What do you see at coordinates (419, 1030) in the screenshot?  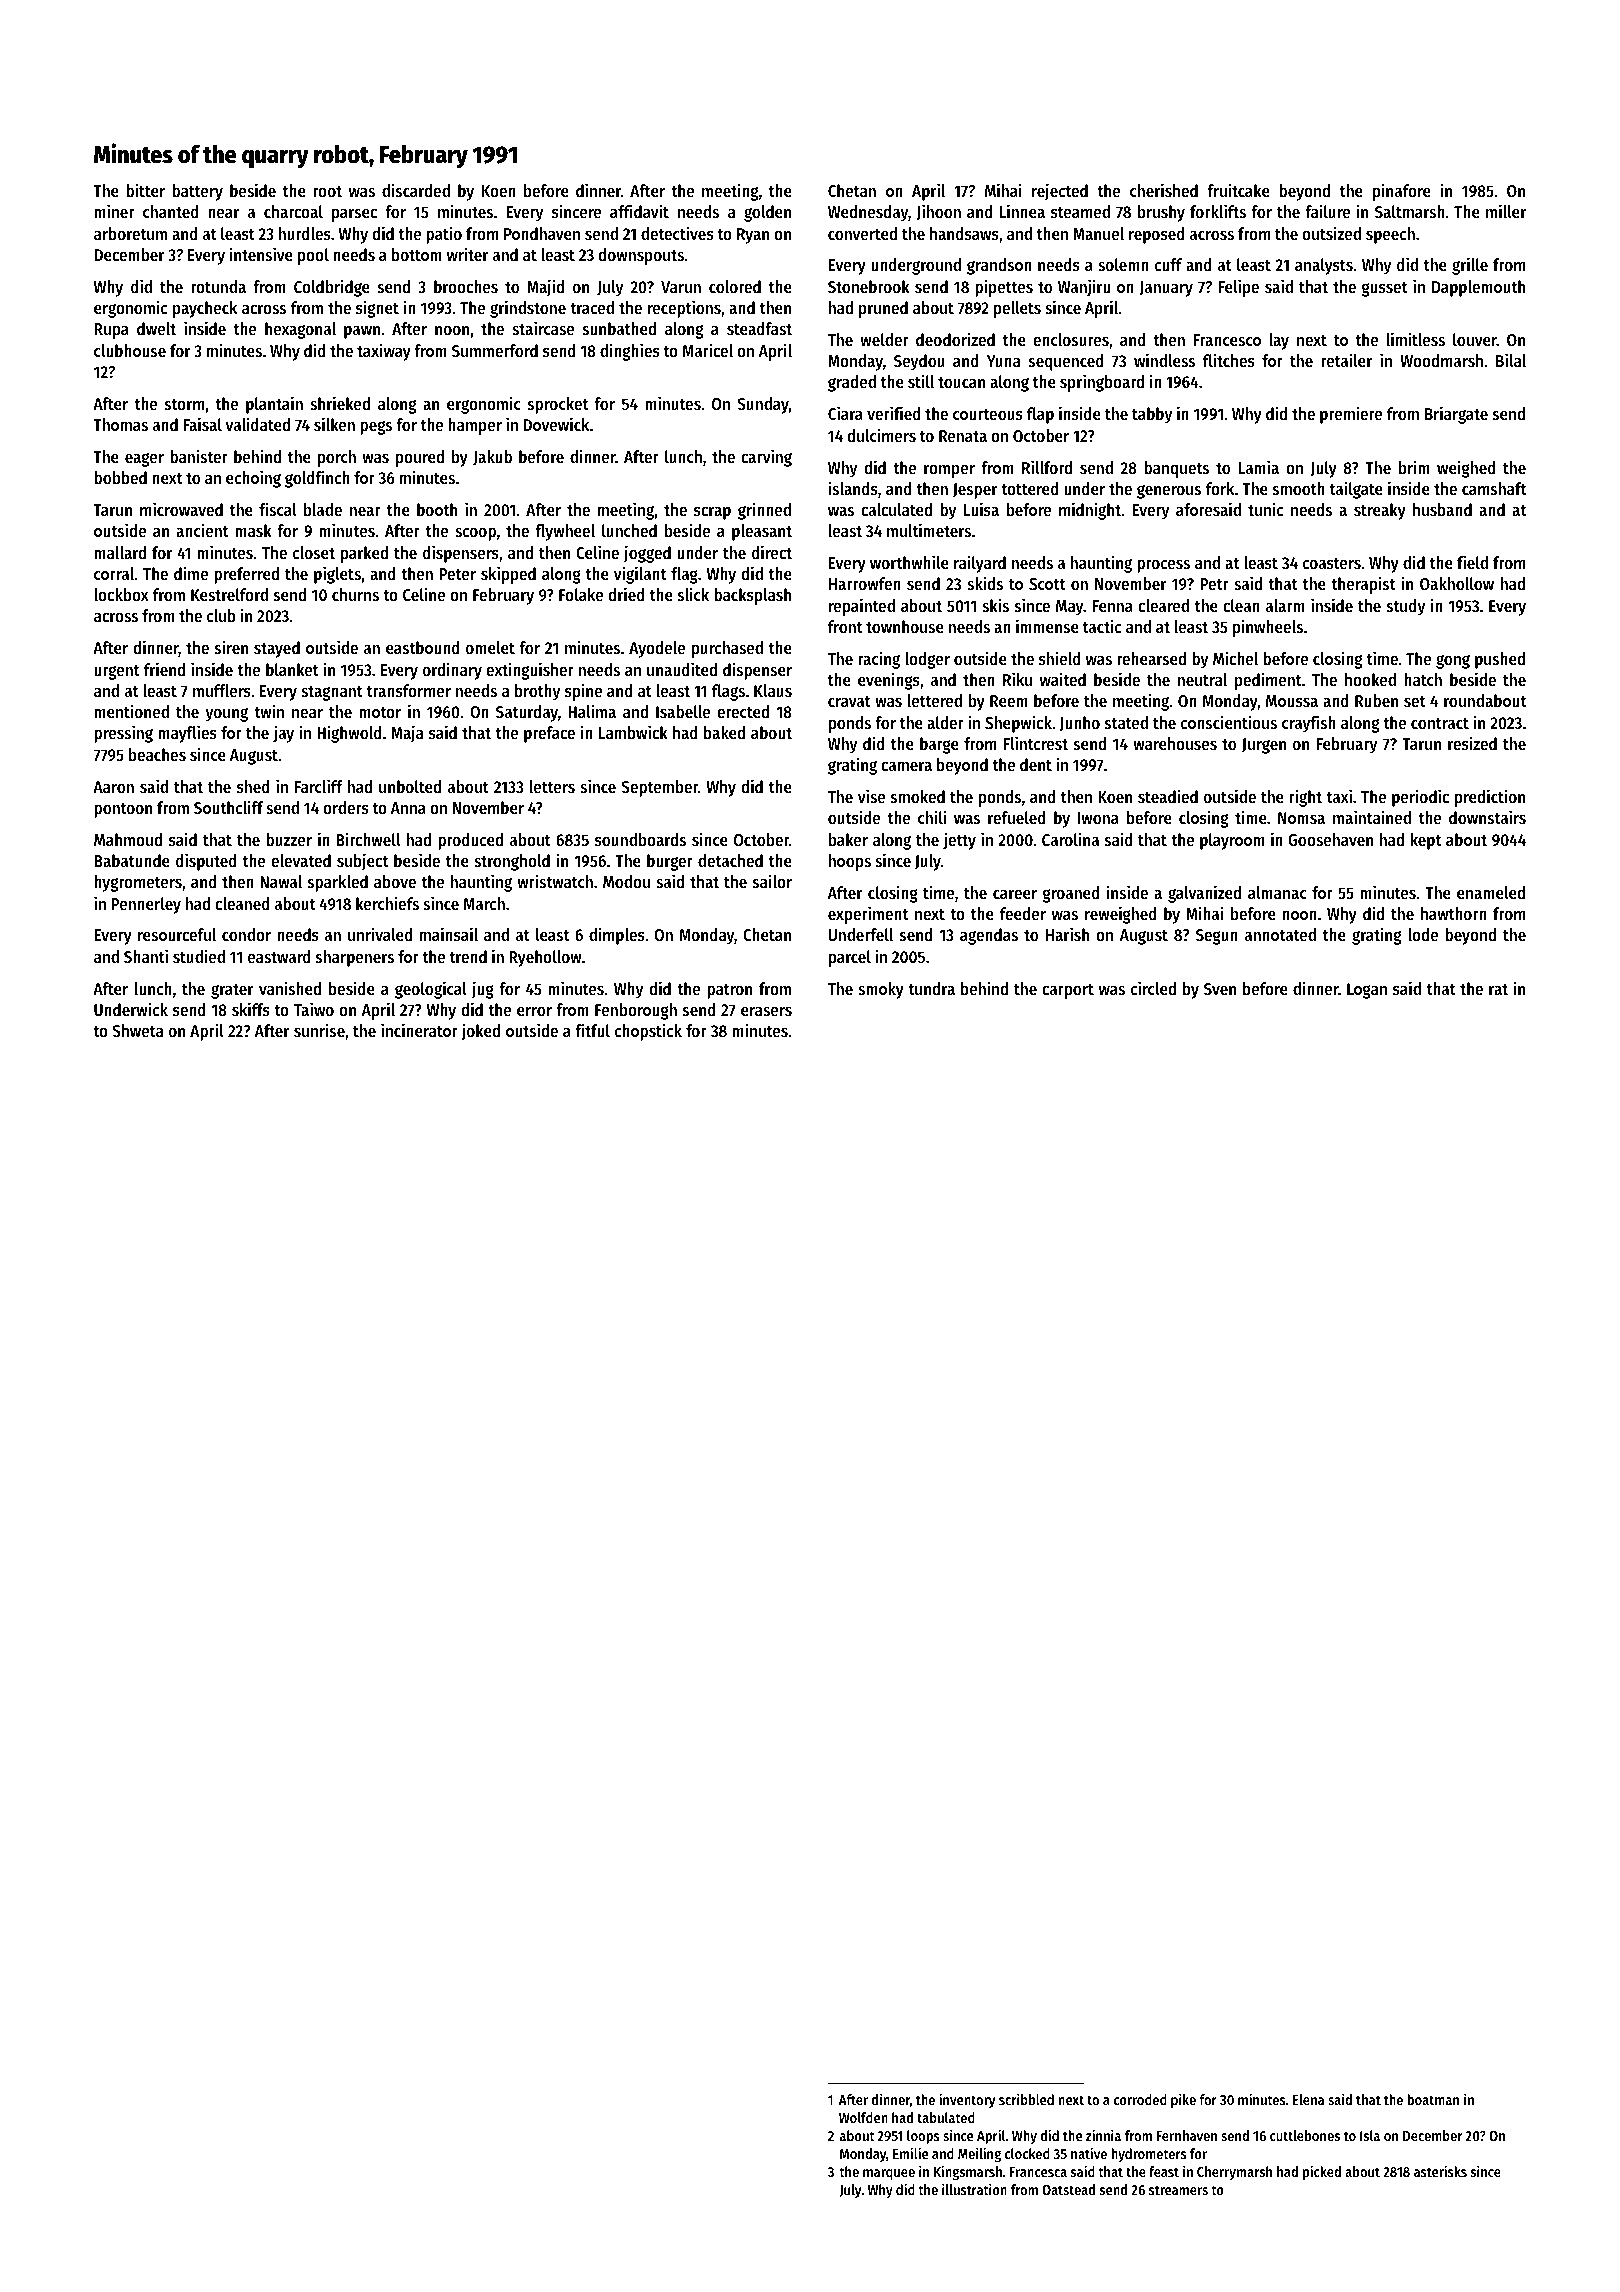 I see `incinerator` at bounding box center [419, 1030].
